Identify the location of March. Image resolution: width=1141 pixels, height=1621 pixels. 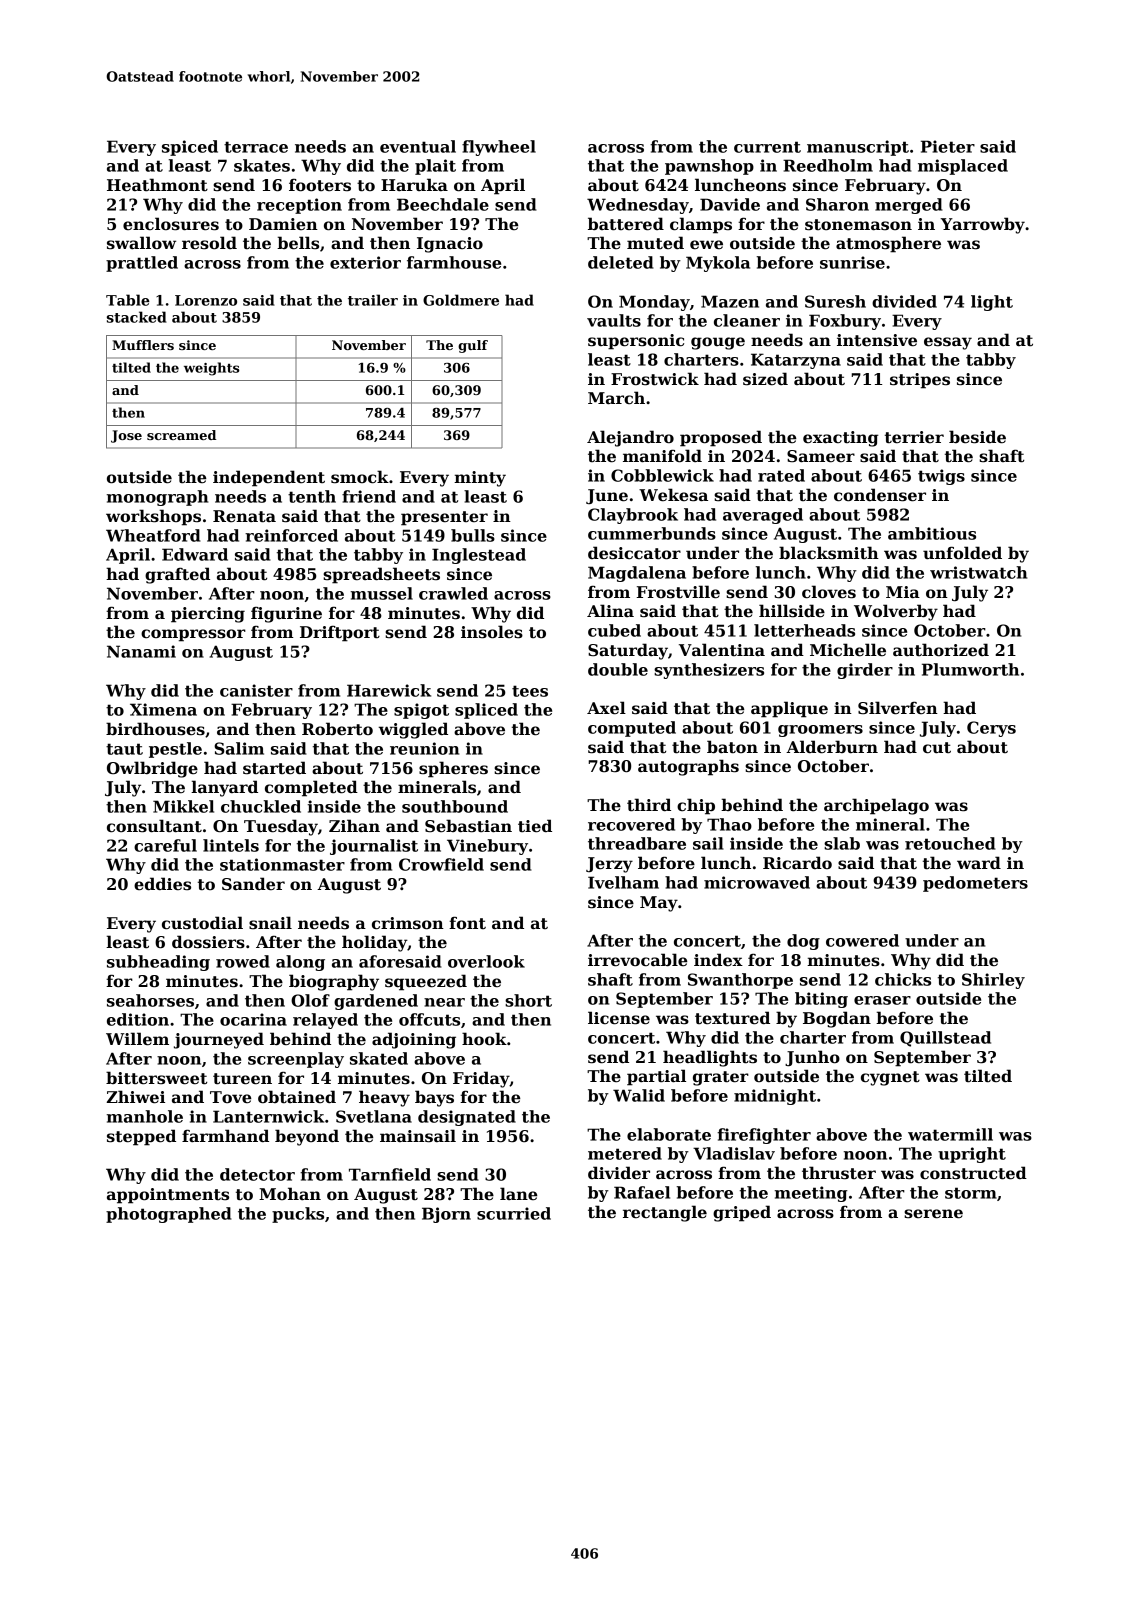
(616, 398).
